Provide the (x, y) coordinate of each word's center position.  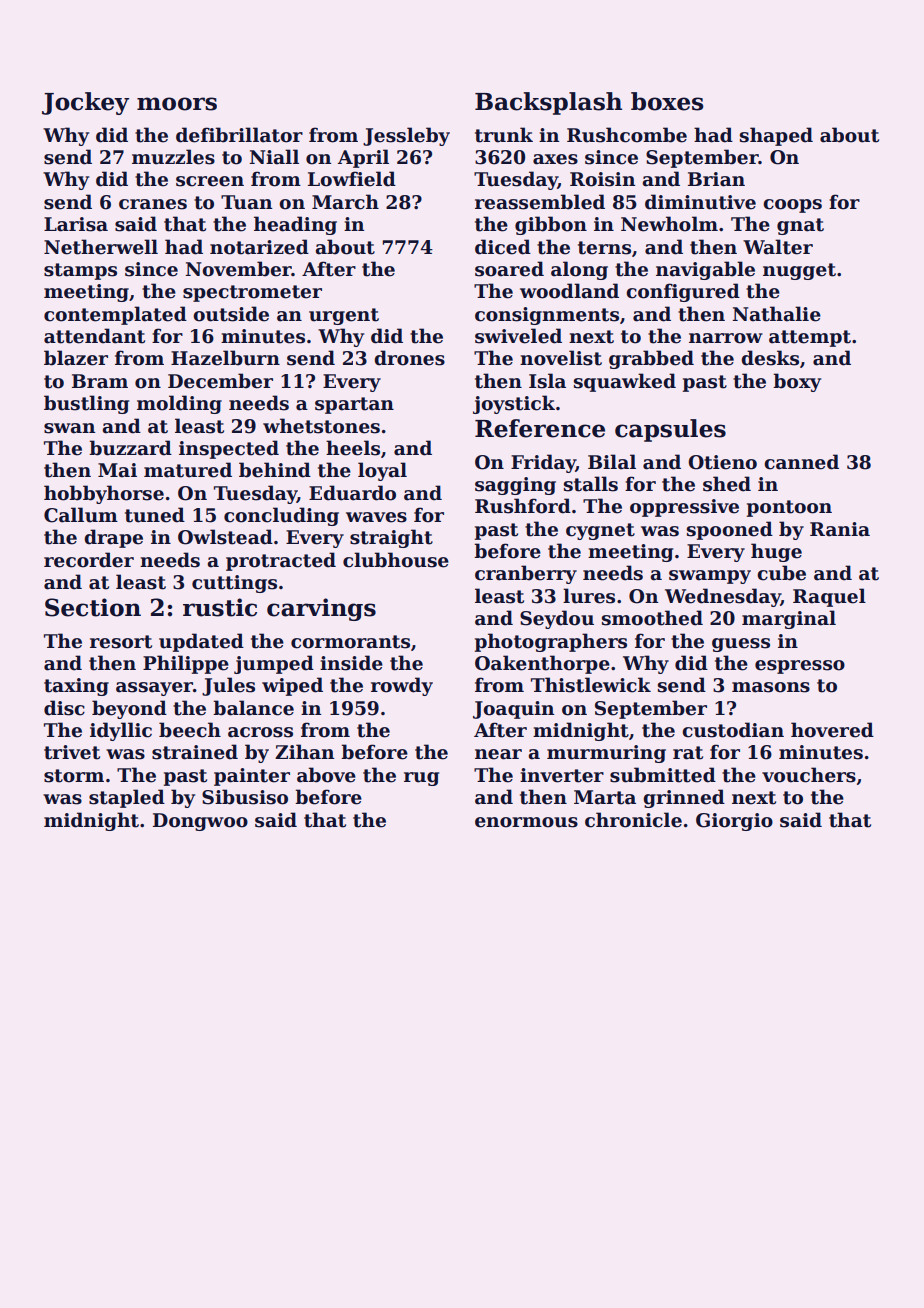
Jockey (85, 103)
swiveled (518, 336)
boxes (667, 101)
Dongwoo (200, 822)
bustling (86, 404)
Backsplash (548, 103)
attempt (810, 338)
